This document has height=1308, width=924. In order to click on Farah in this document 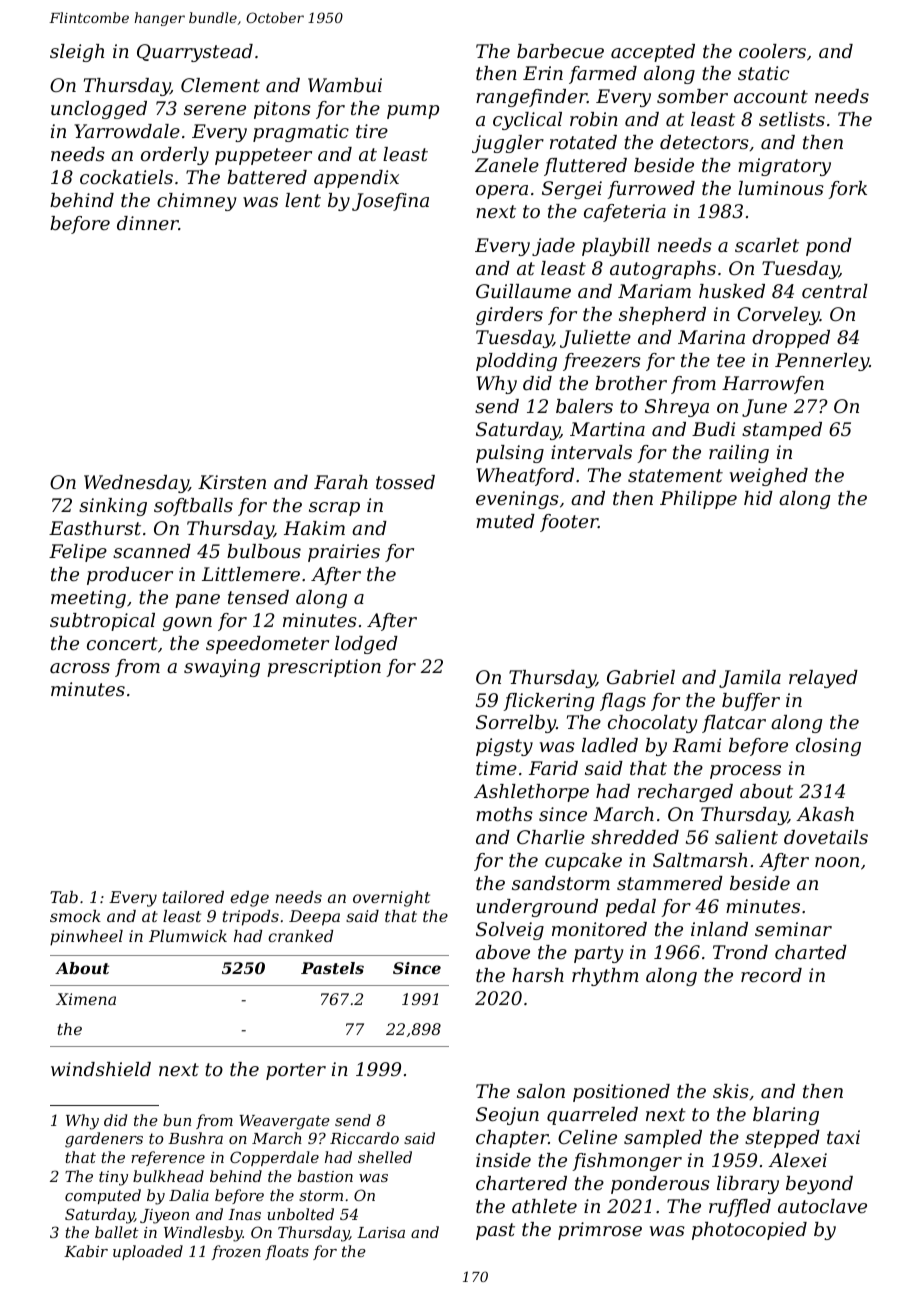, I will do `click(341, 482)`.
